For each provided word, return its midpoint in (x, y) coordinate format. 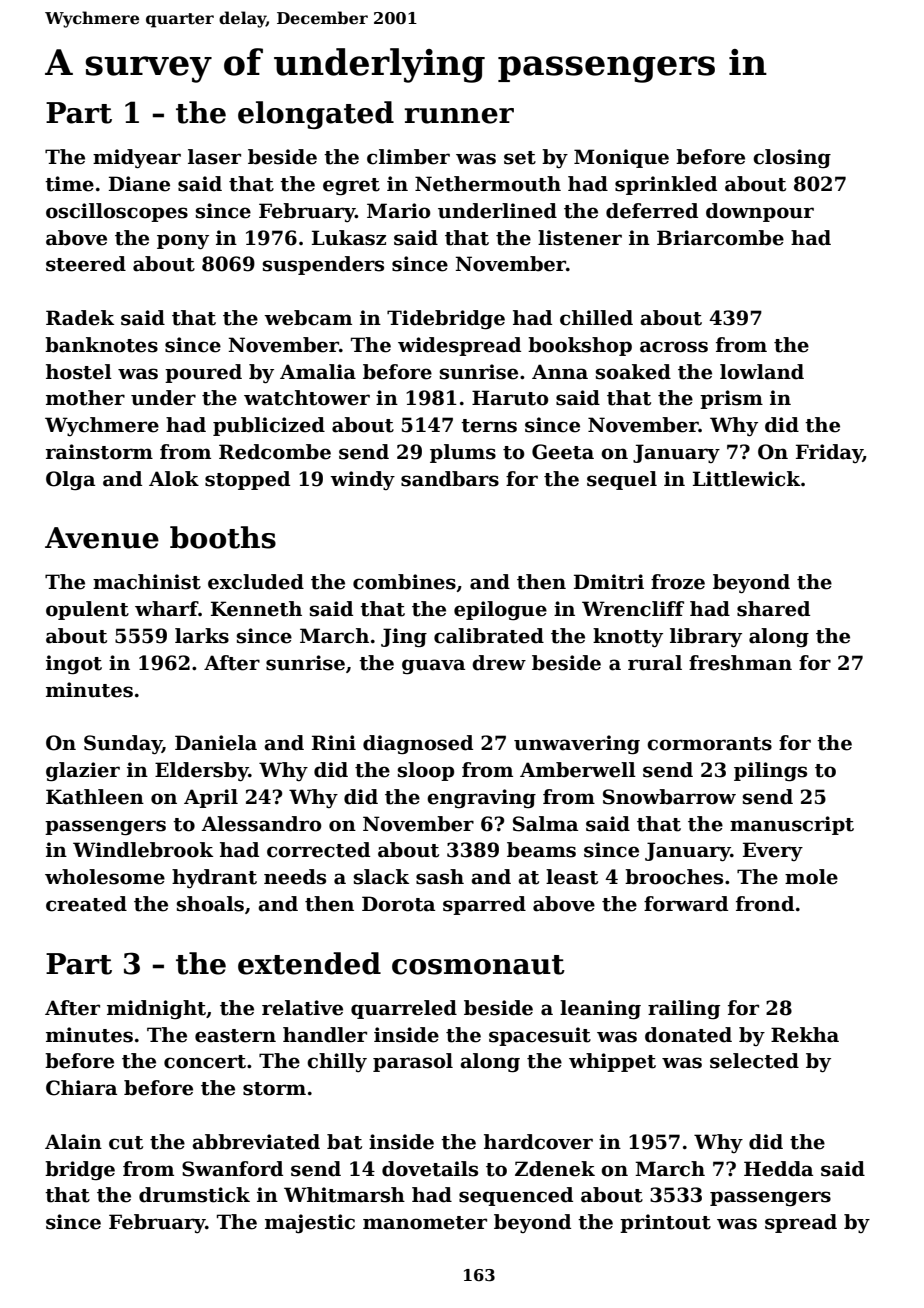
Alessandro (261, 824)
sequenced (516, 1196)
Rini (334, 742)
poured (203, 373)
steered (86, 264)
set (520, 158)
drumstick (194, 1195)
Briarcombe (720, 238)
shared (773, 609)
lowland (762, 372)
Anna (560, 372)
